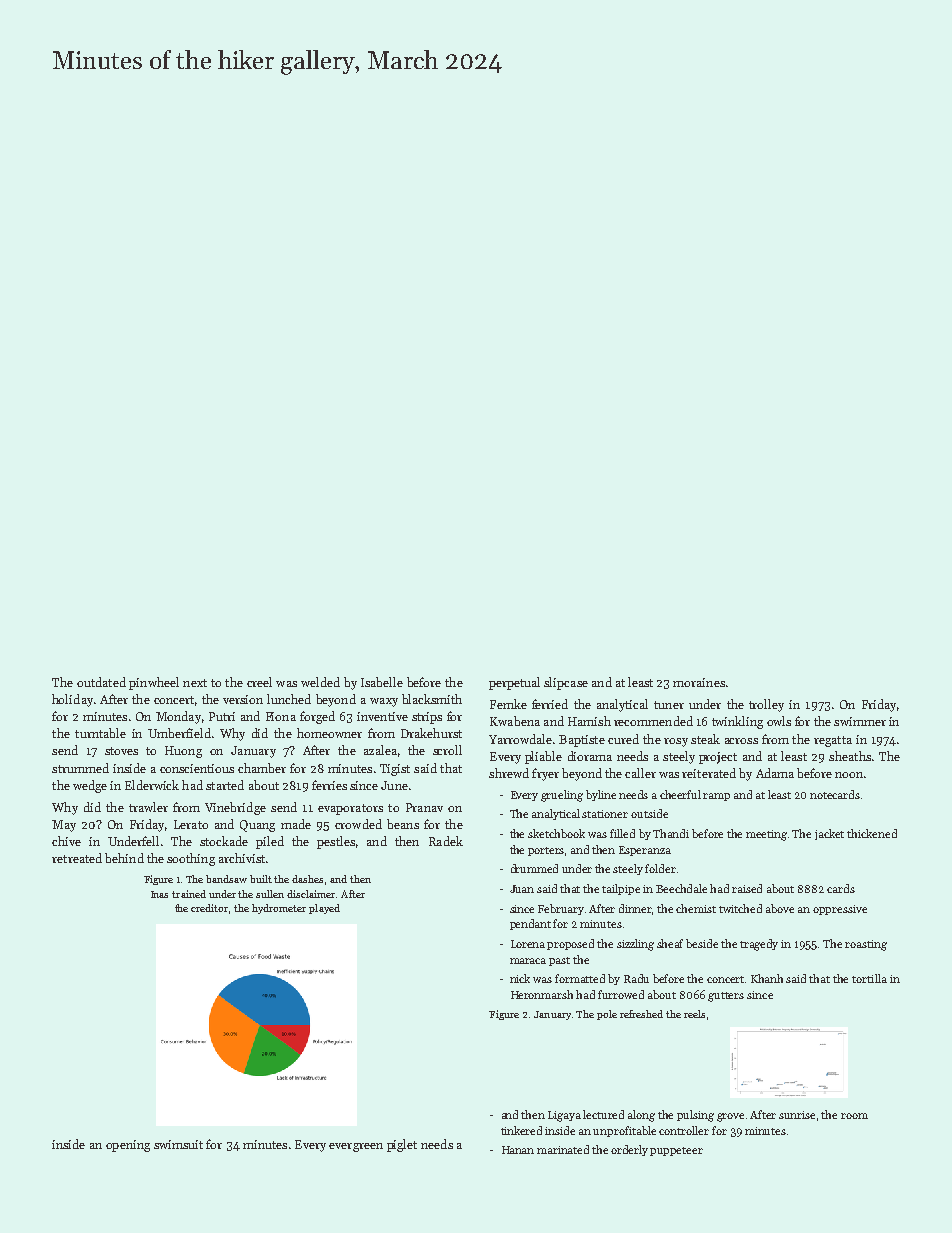 The image size is (952, 1233). Describe the element at coordinates (766, 705) in the image. I see `trolley` at that location.
